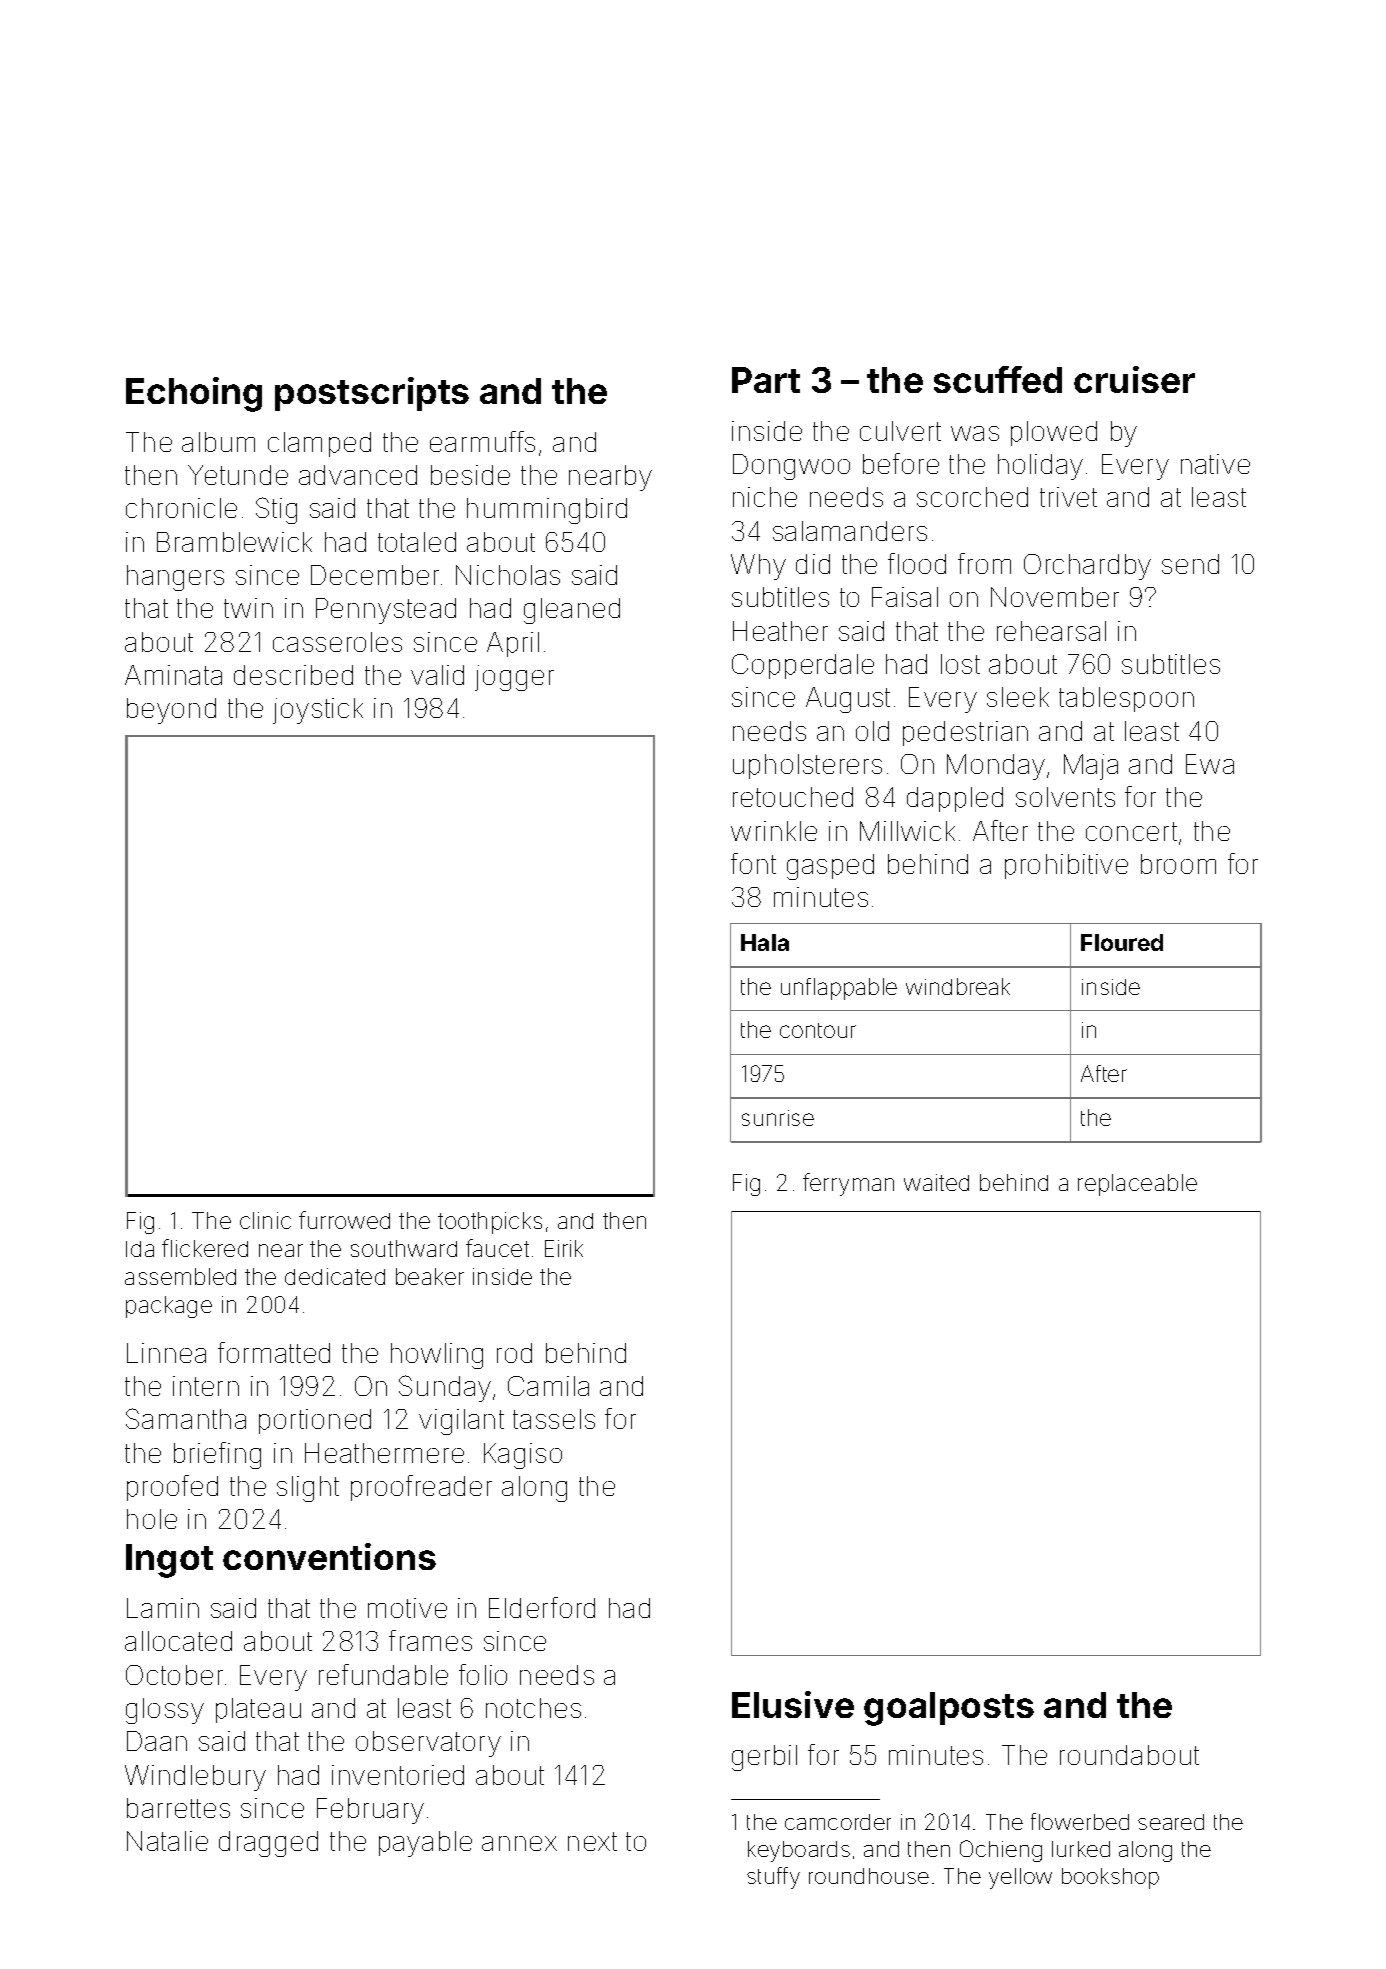  I want to click on tassels, so click(554, 1419).
